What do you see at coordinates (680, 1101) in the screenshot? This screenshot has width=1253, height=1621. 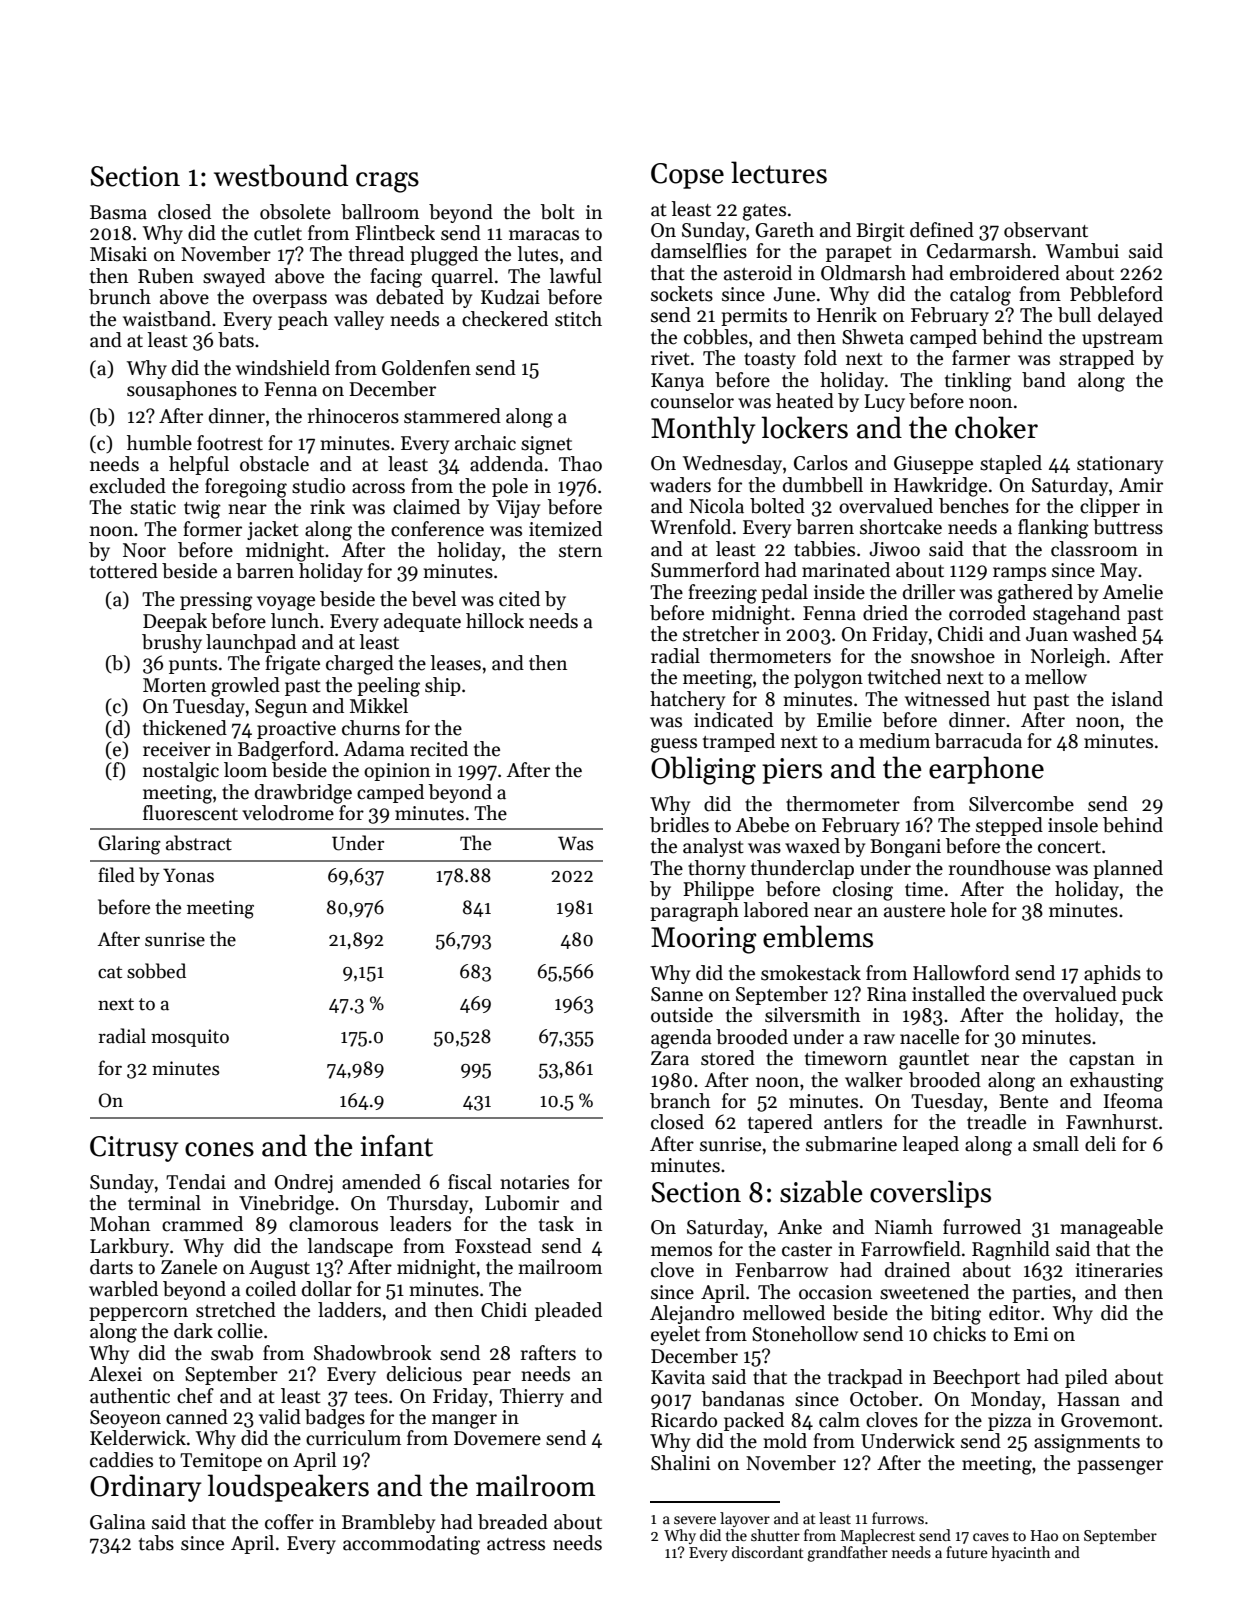 I see `branch` at bounding box center [680, 1101].
